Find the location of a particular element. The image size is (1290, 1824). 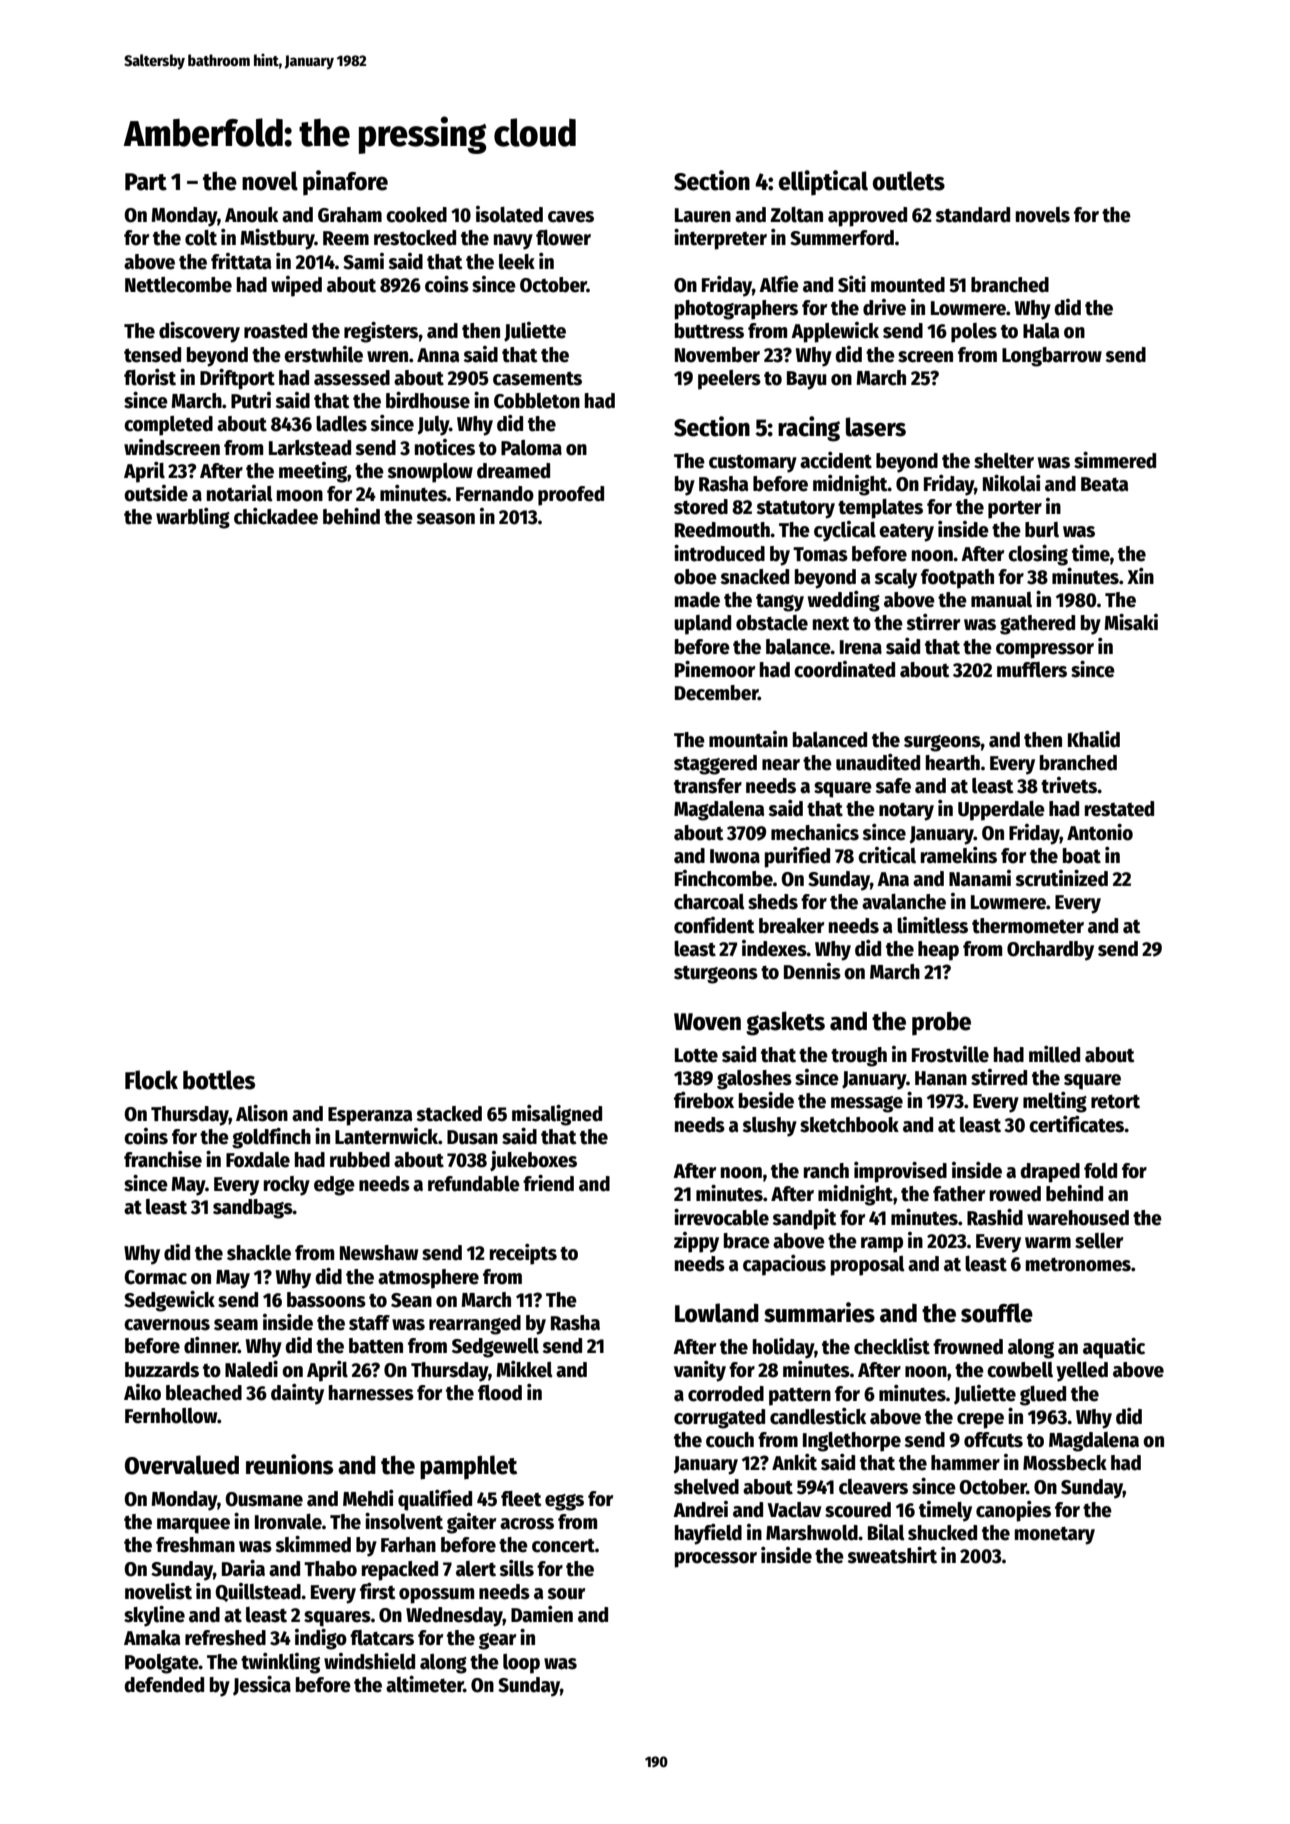

loop is located at coordinates (521, 1664).
